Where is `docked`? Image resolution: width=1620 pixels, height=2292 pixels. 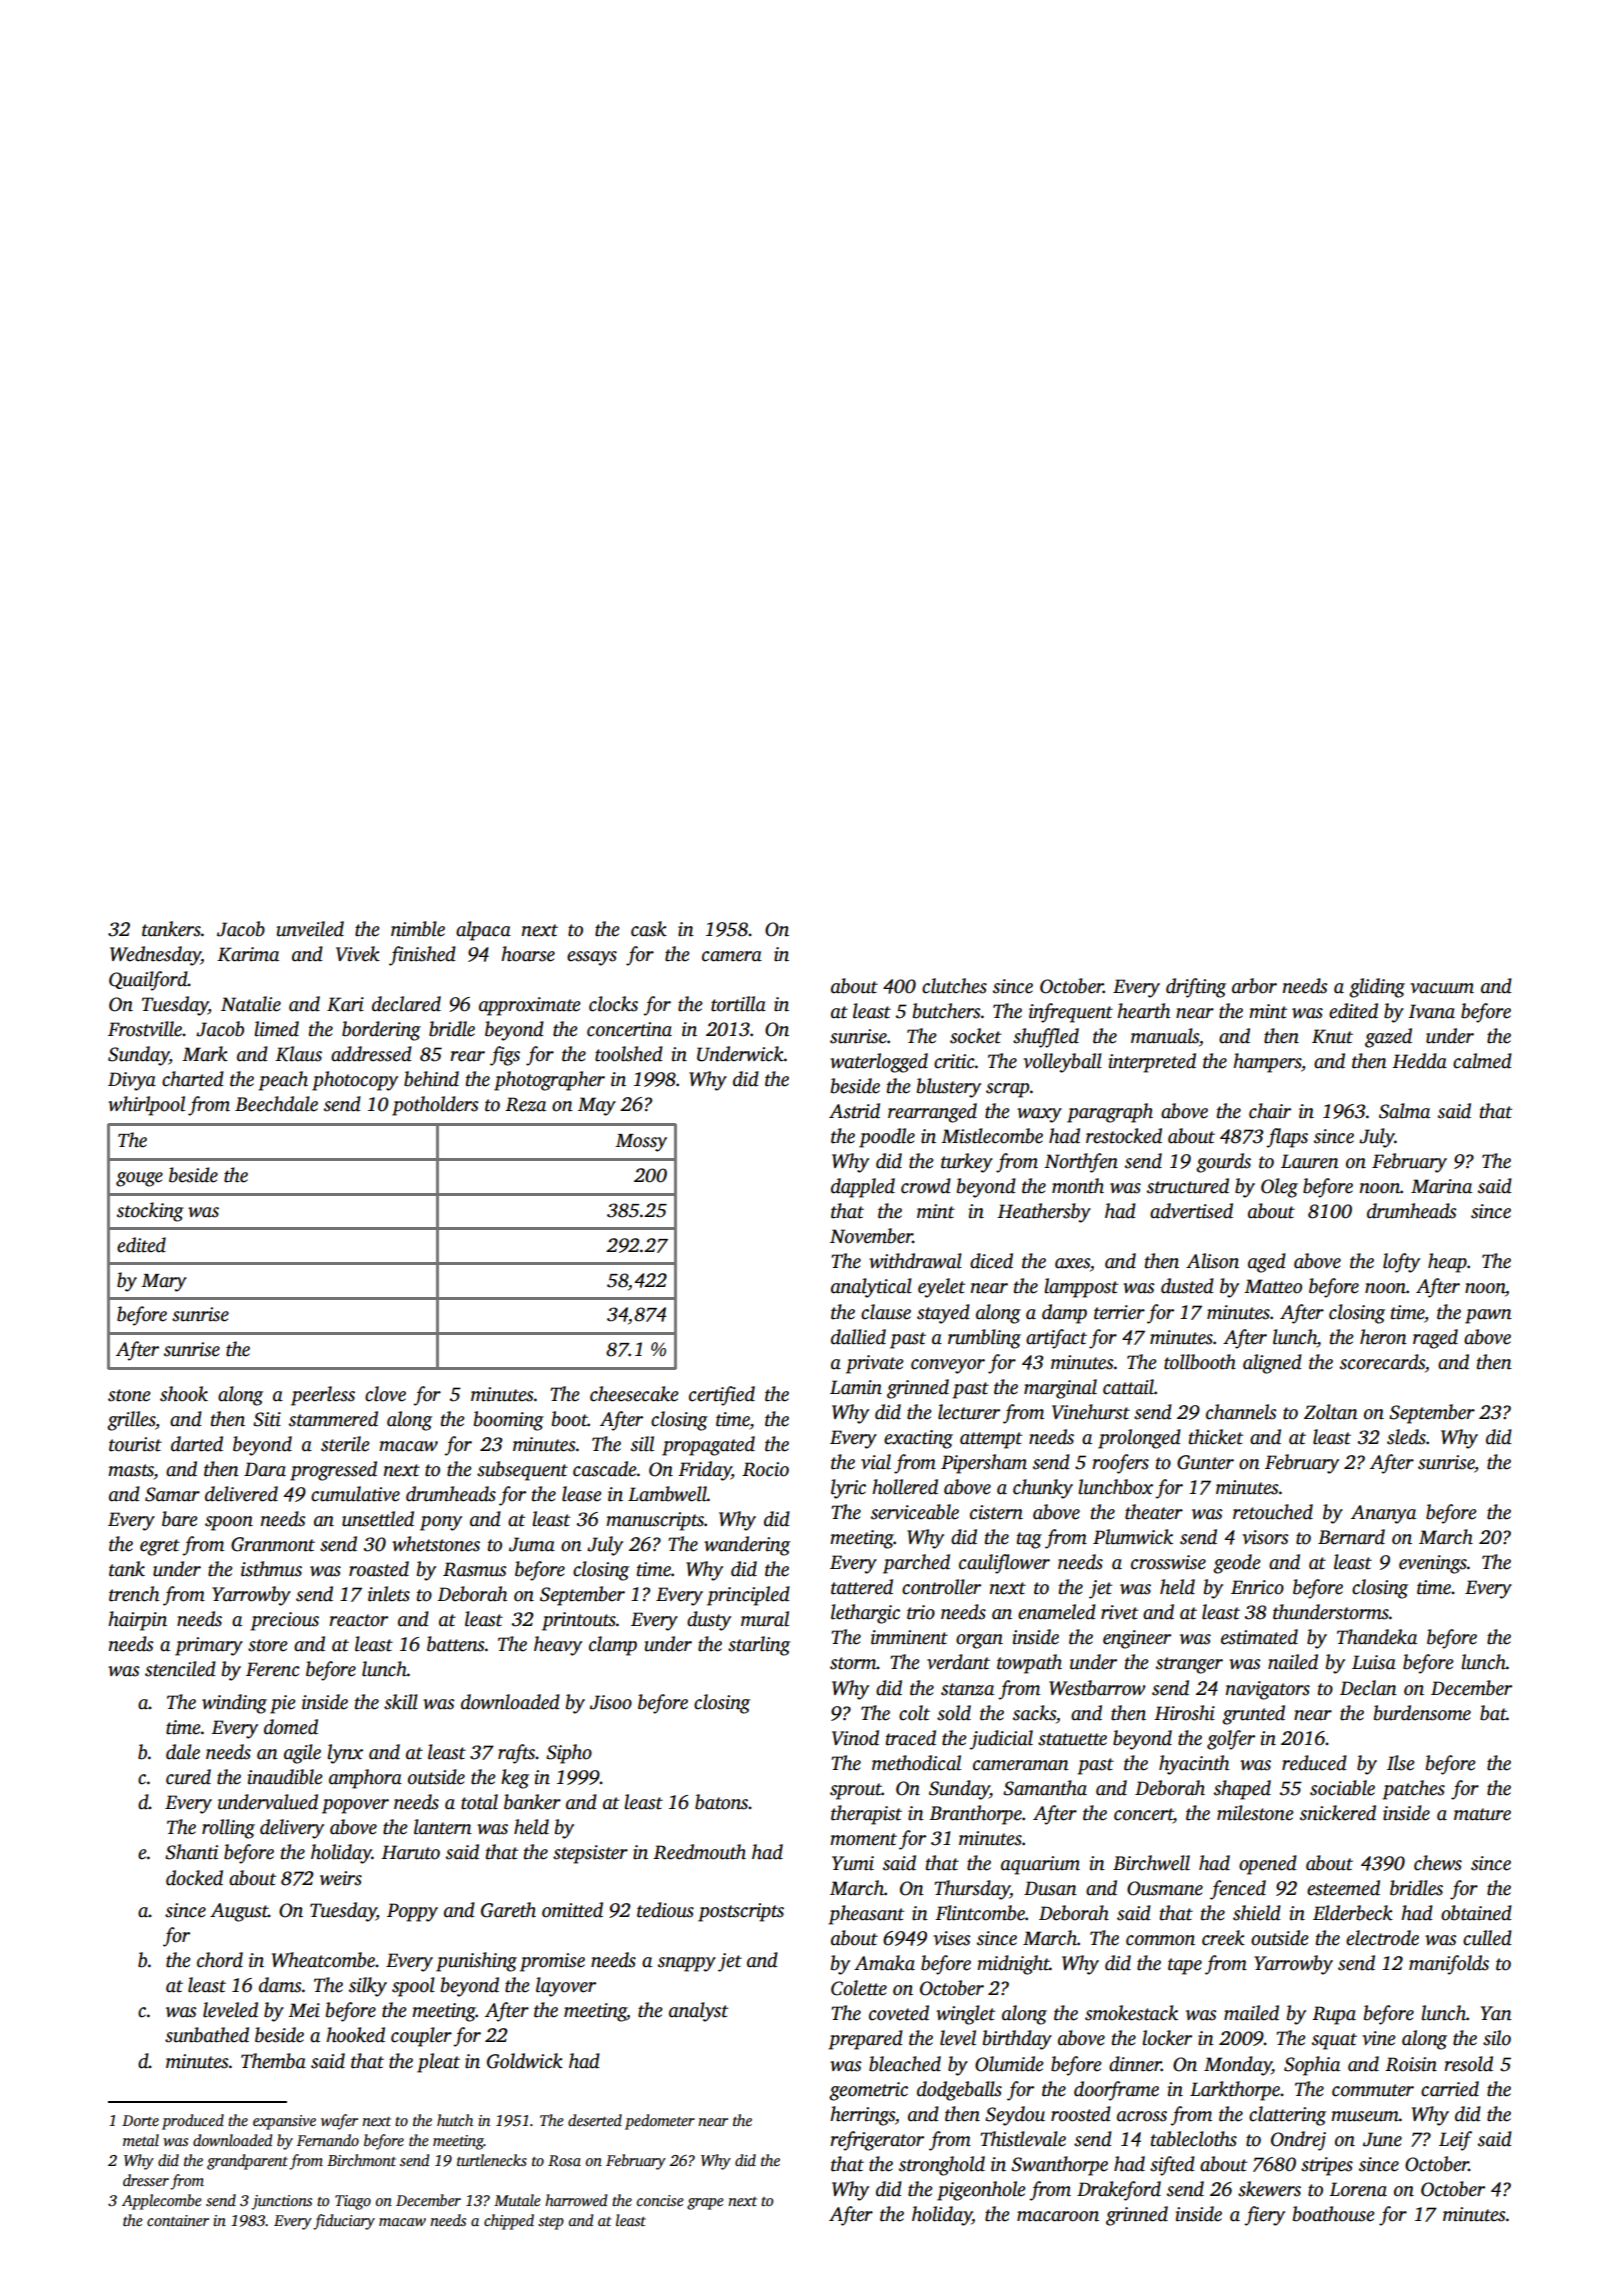
docked is located at coordinates (194, 1878).
